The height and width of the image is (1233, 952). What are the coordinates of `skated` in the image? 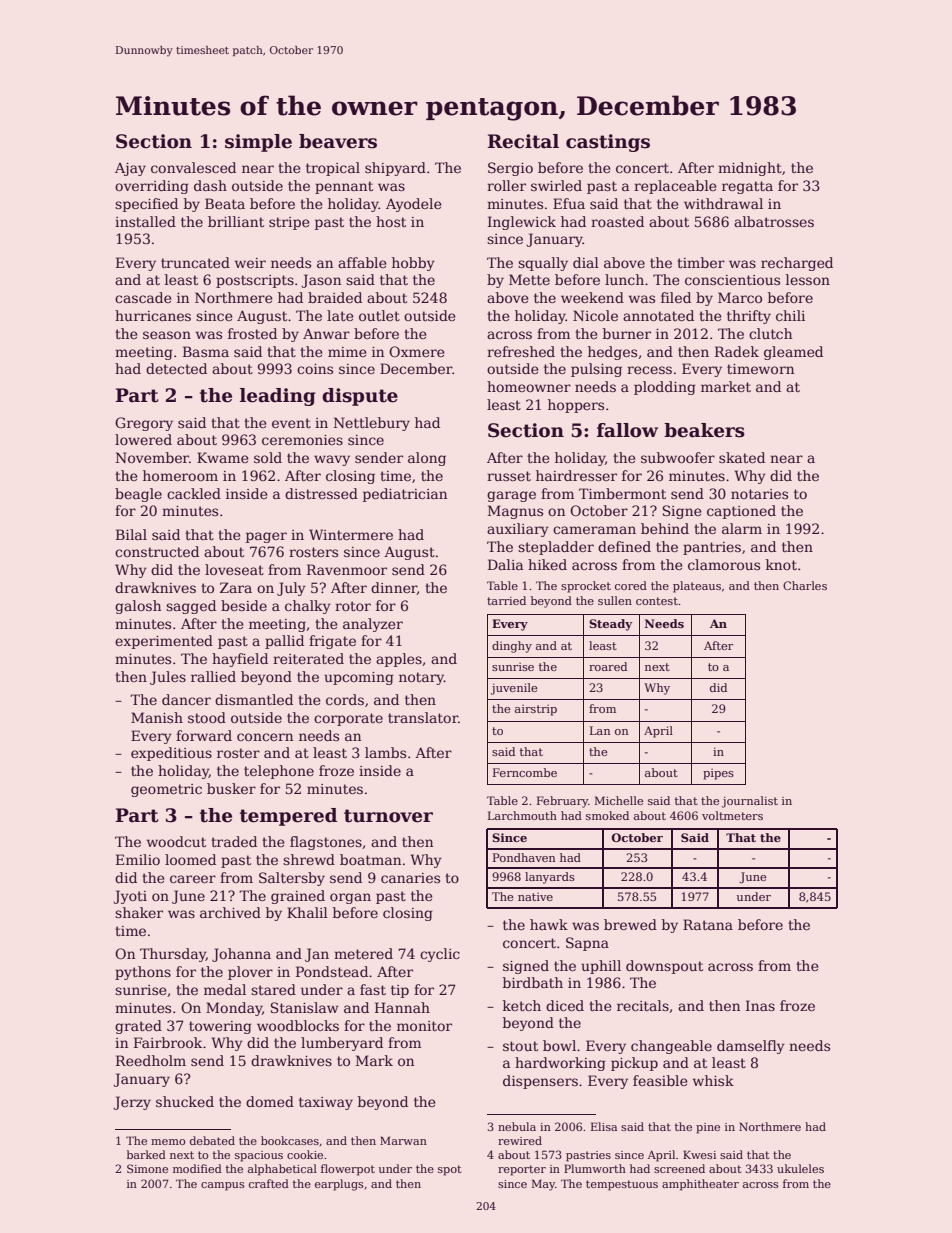 It's located at (742, 457).
